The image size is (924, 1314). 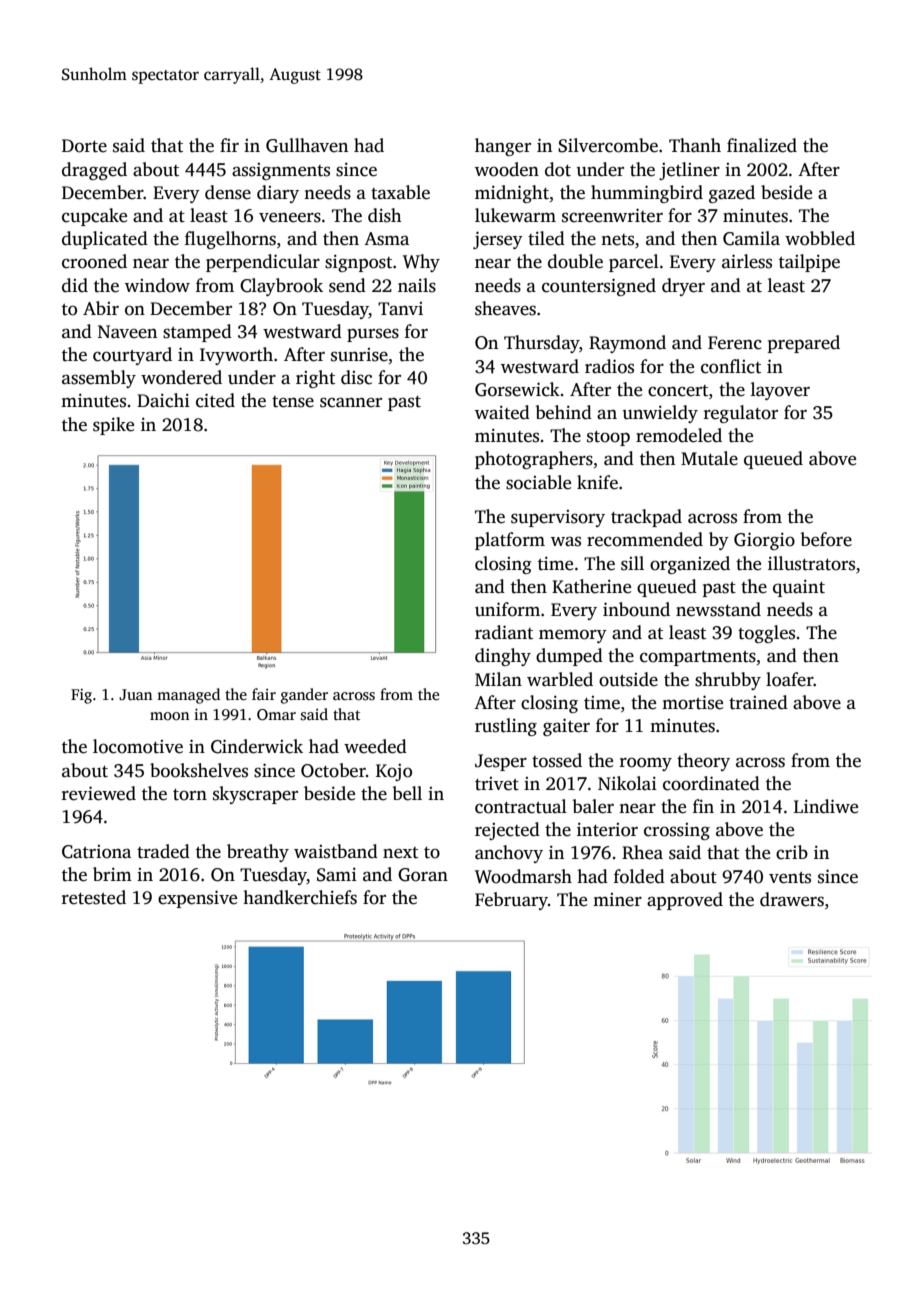 I want to click on countersigned, so click(x=599, y=287).
